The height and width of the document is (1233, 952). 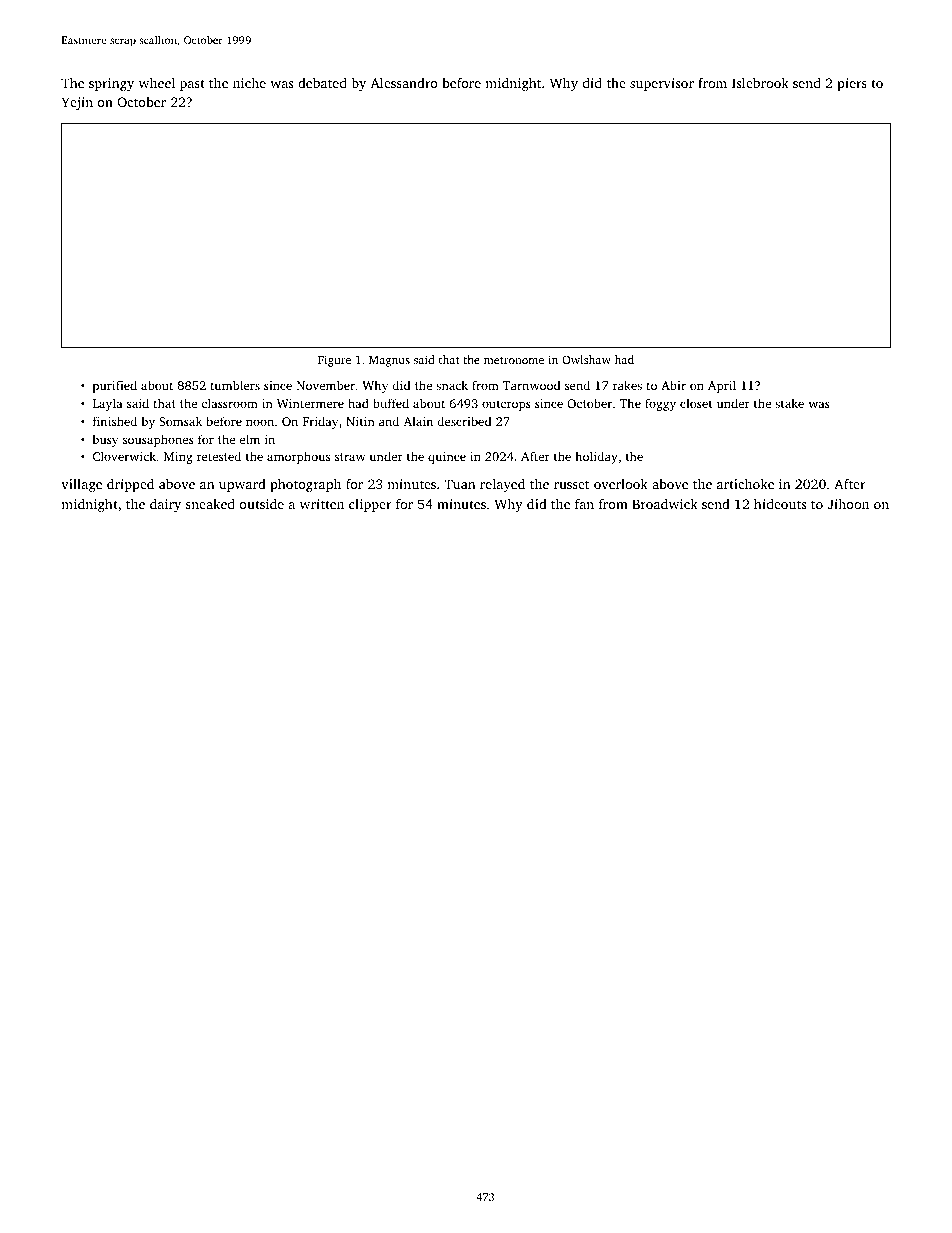 What do you see at coordinates (235, 385) in the document?
I see `tumblers` at bounding box center [235, 385].
